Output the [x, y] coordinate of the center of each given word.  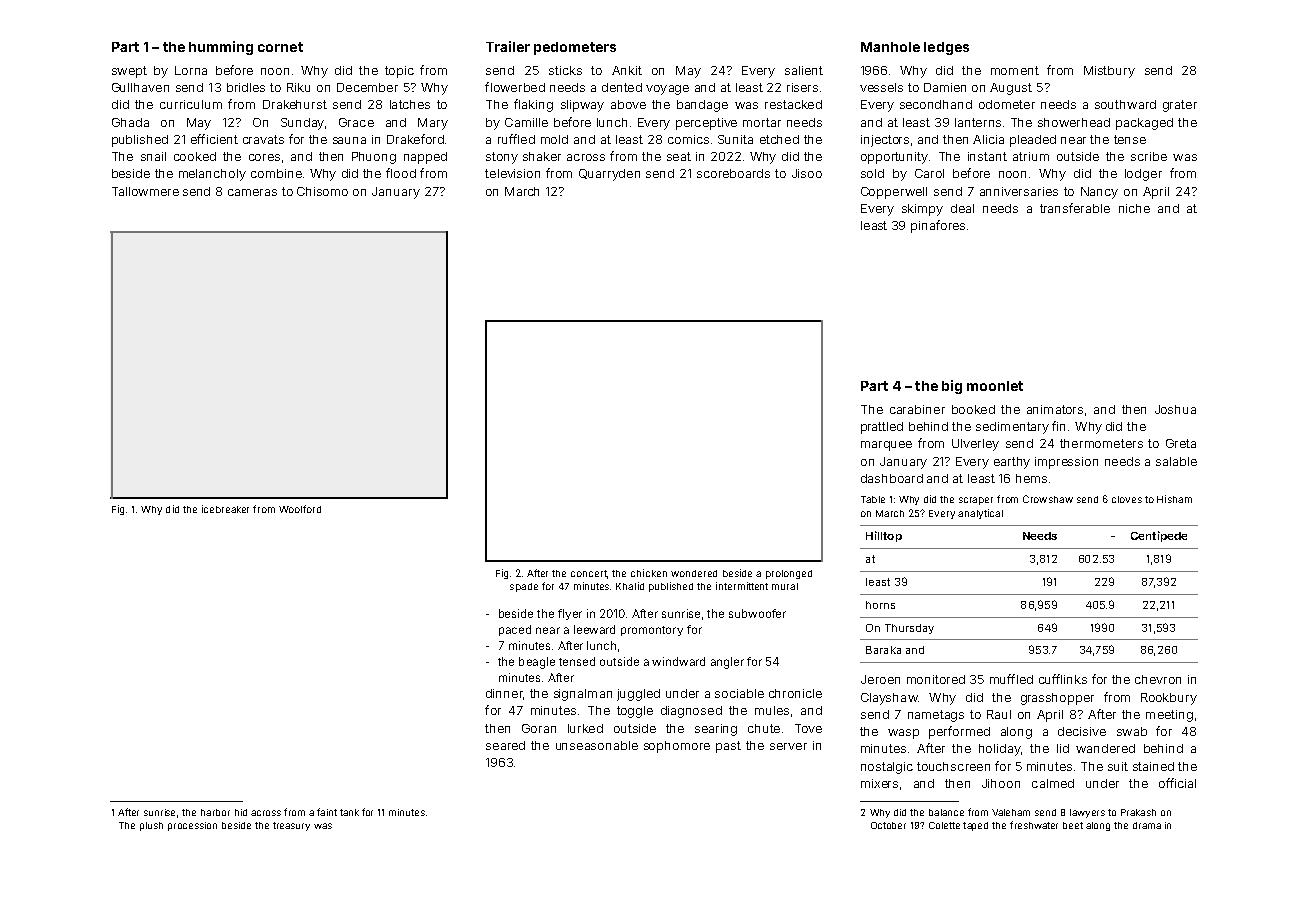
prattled [882, 428]
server [788, 746]
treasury [291, 826]
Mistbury [1109, 72]
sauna [349, 140]
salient [804, 70]
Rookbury [1169, 699]
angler [727, 663]
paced [515, 630]
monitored [936, 679]
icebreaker [225, 509]
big [952, 387]
